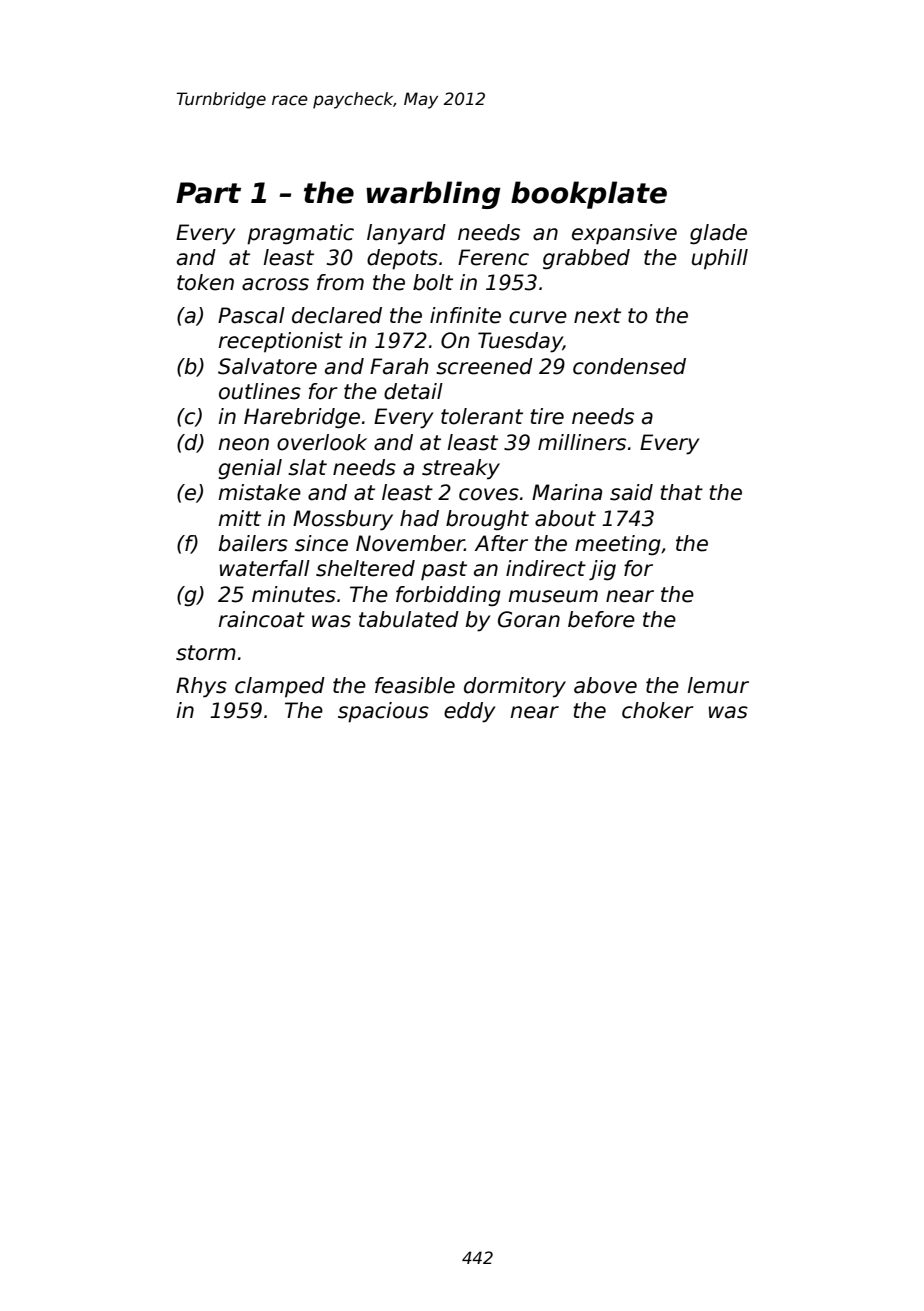 This image has width=924, height=1311. I want to click on that, so click(681, 492).
